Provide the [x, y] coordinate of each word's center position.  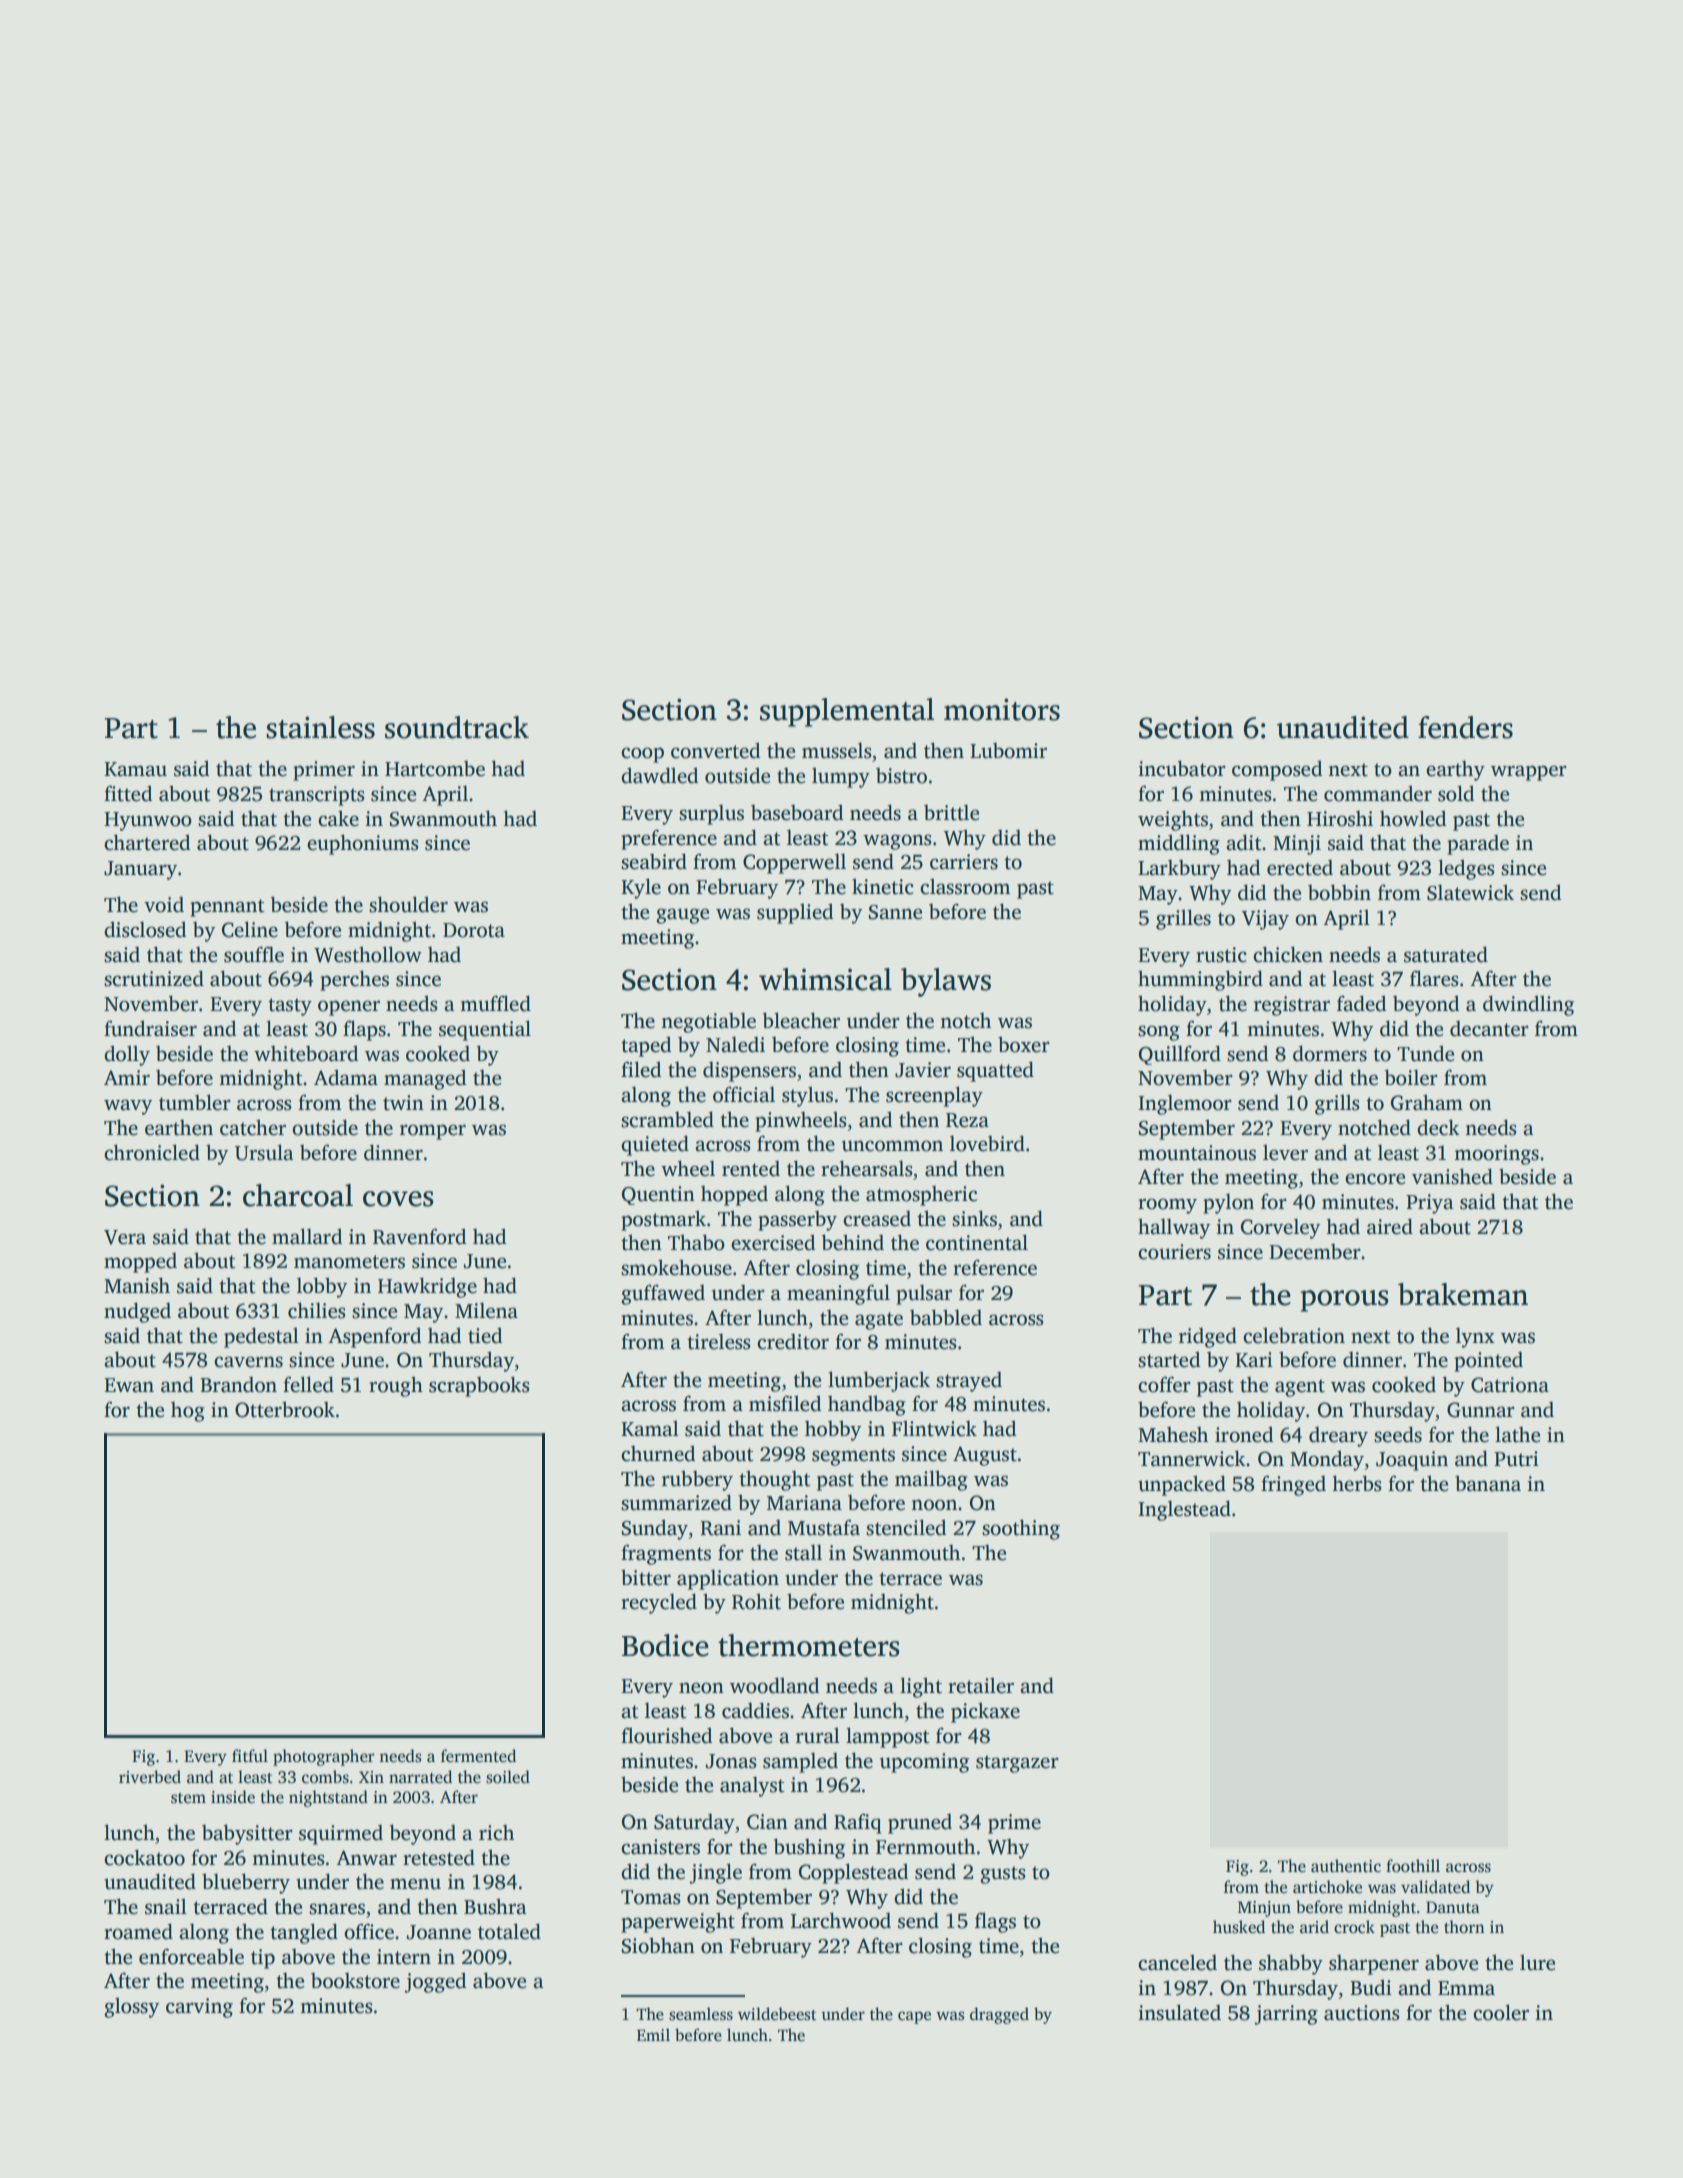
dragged [999, 2015]
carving [199, 2008]
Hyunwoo [148, 821]
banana [1488, 1483]
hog [188, 1411]
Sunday [655, 1529]
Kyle [641, 888]
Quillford [1180, 1055]
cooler [1501, 2012]
